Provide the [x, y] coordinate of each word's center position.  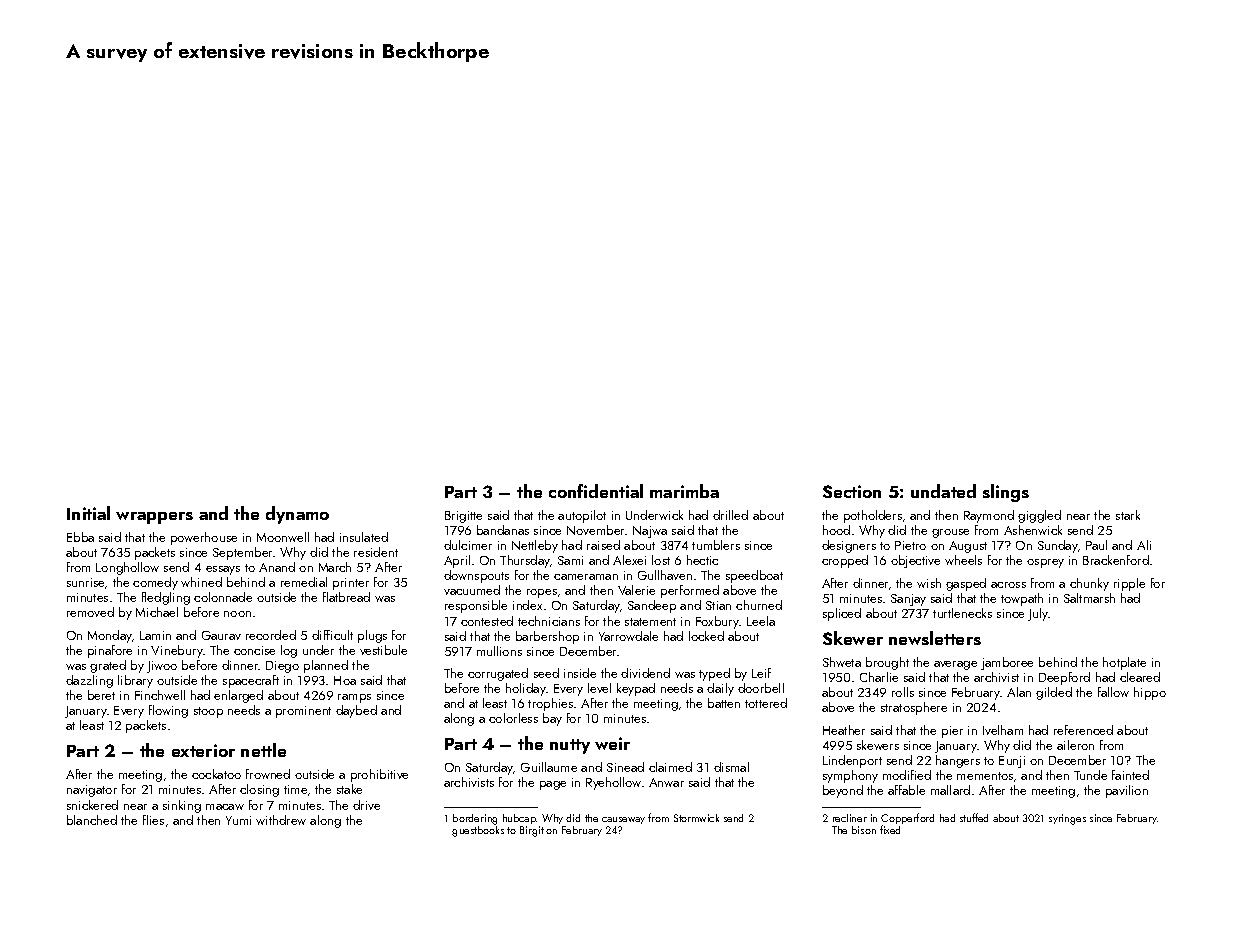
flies [153, 820]
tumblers [716, 545]
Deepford [1064, 678]
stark [1128, 515]
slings [1006, 493]
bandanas [503, 530]
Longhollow [127, 568]
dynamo [297, 515]
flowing [168, 711]
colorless [513, 718]
